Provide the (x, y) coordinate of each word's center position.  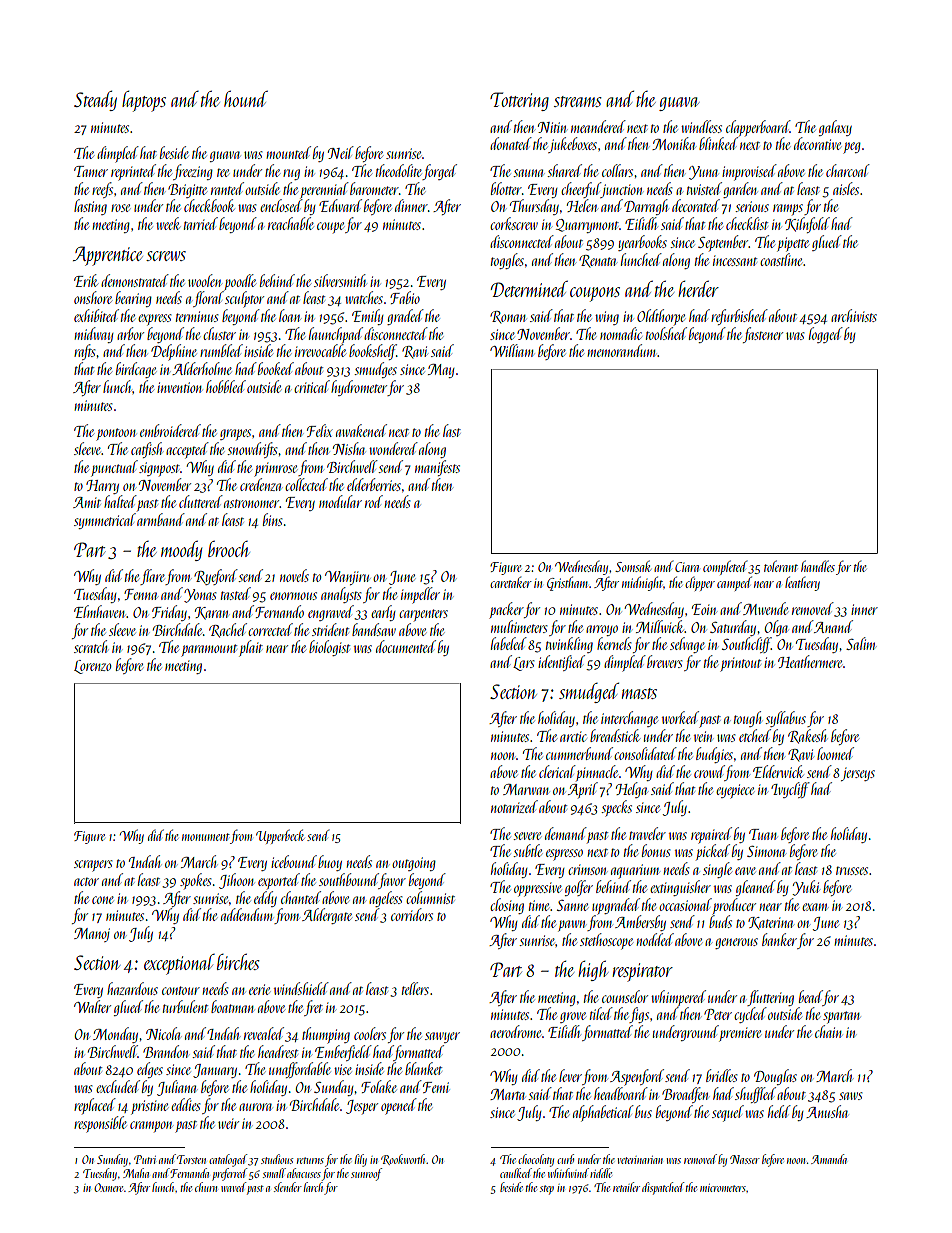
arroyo (602, 630)
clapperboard (758, 128)
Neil (341, 152)
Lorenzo (92, 667)
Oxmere (108, 1187)
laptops (144, 101)
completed (725, 567)
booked (276, 368)
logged (826, 335)
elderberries (374, 484)
